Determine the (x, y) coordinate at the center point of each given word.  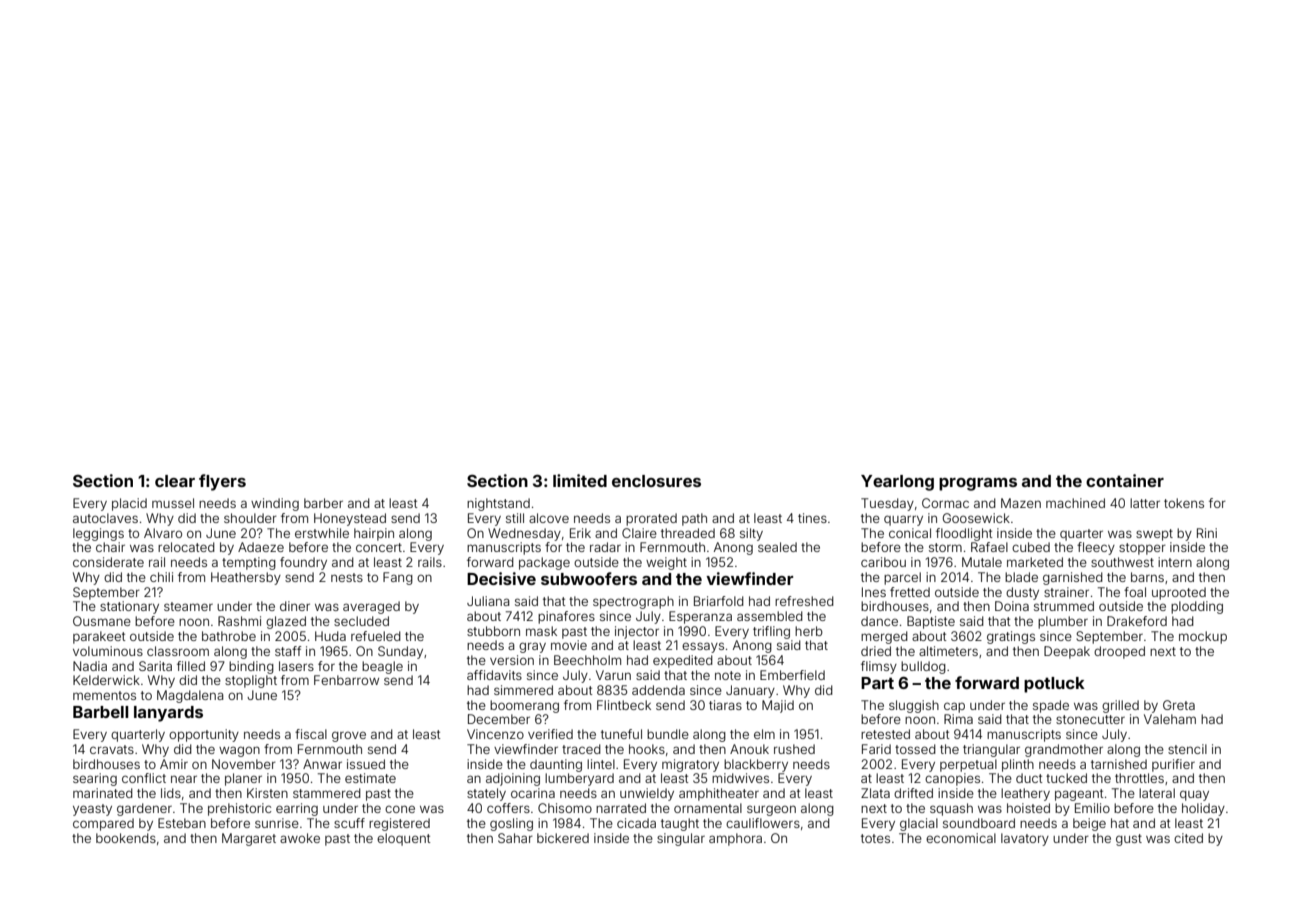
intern (1175, 562)
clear (175, 481)
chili (161, 577)
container (1125, 480)
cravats (112, 749)
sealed (777, 547)
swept (1154, 535)
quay (1194, 795)
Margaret (249, 839)
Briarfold (719, 601)
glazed (286, 622)
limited (580, 480)
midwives (740, 778)
